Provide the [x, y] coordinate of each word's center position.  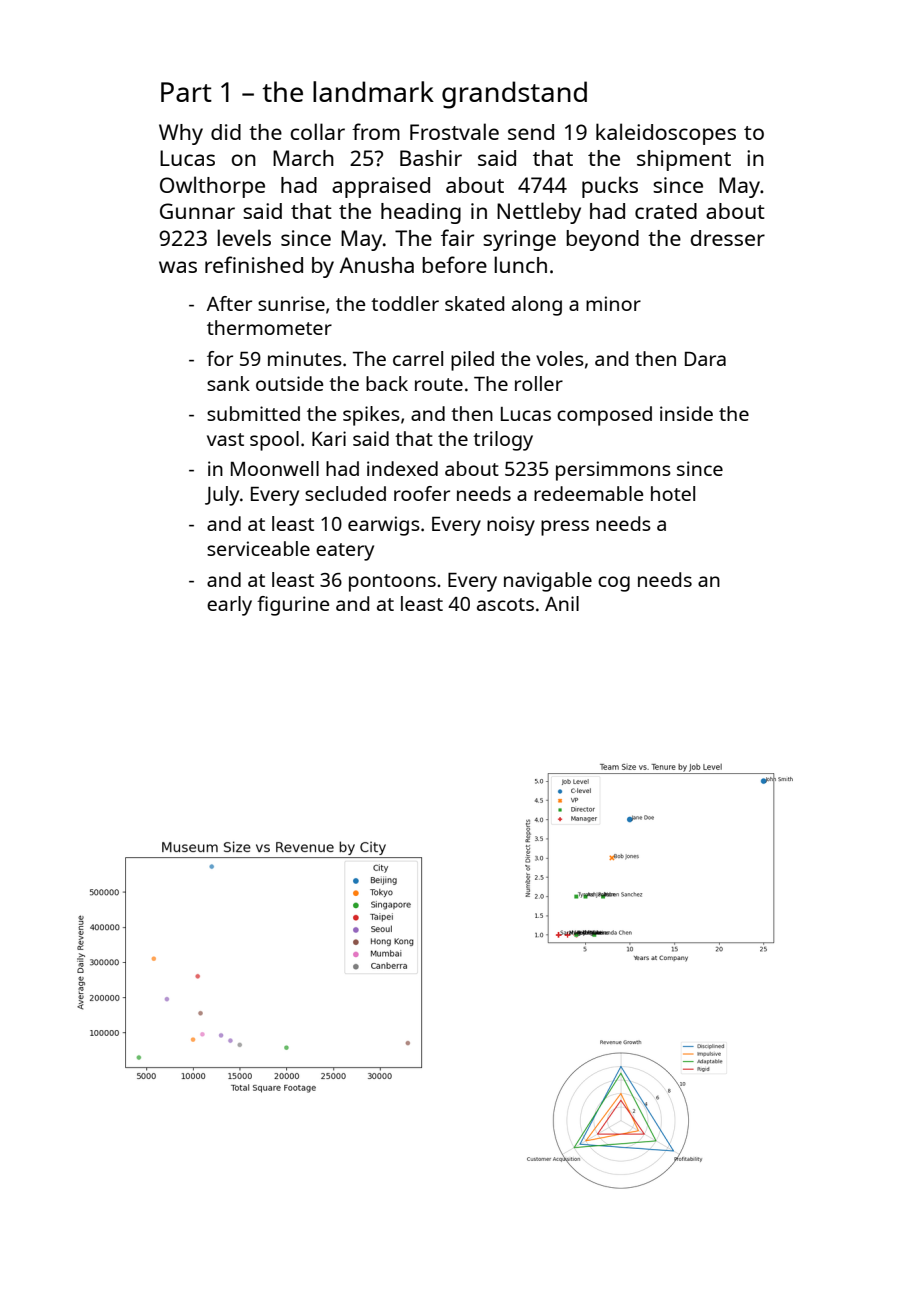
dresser [728, 238]
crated [666, 211]
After [229, 303]
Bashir [431, 158]
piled [472, 361]
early [229, 606]
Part [186, 92]
